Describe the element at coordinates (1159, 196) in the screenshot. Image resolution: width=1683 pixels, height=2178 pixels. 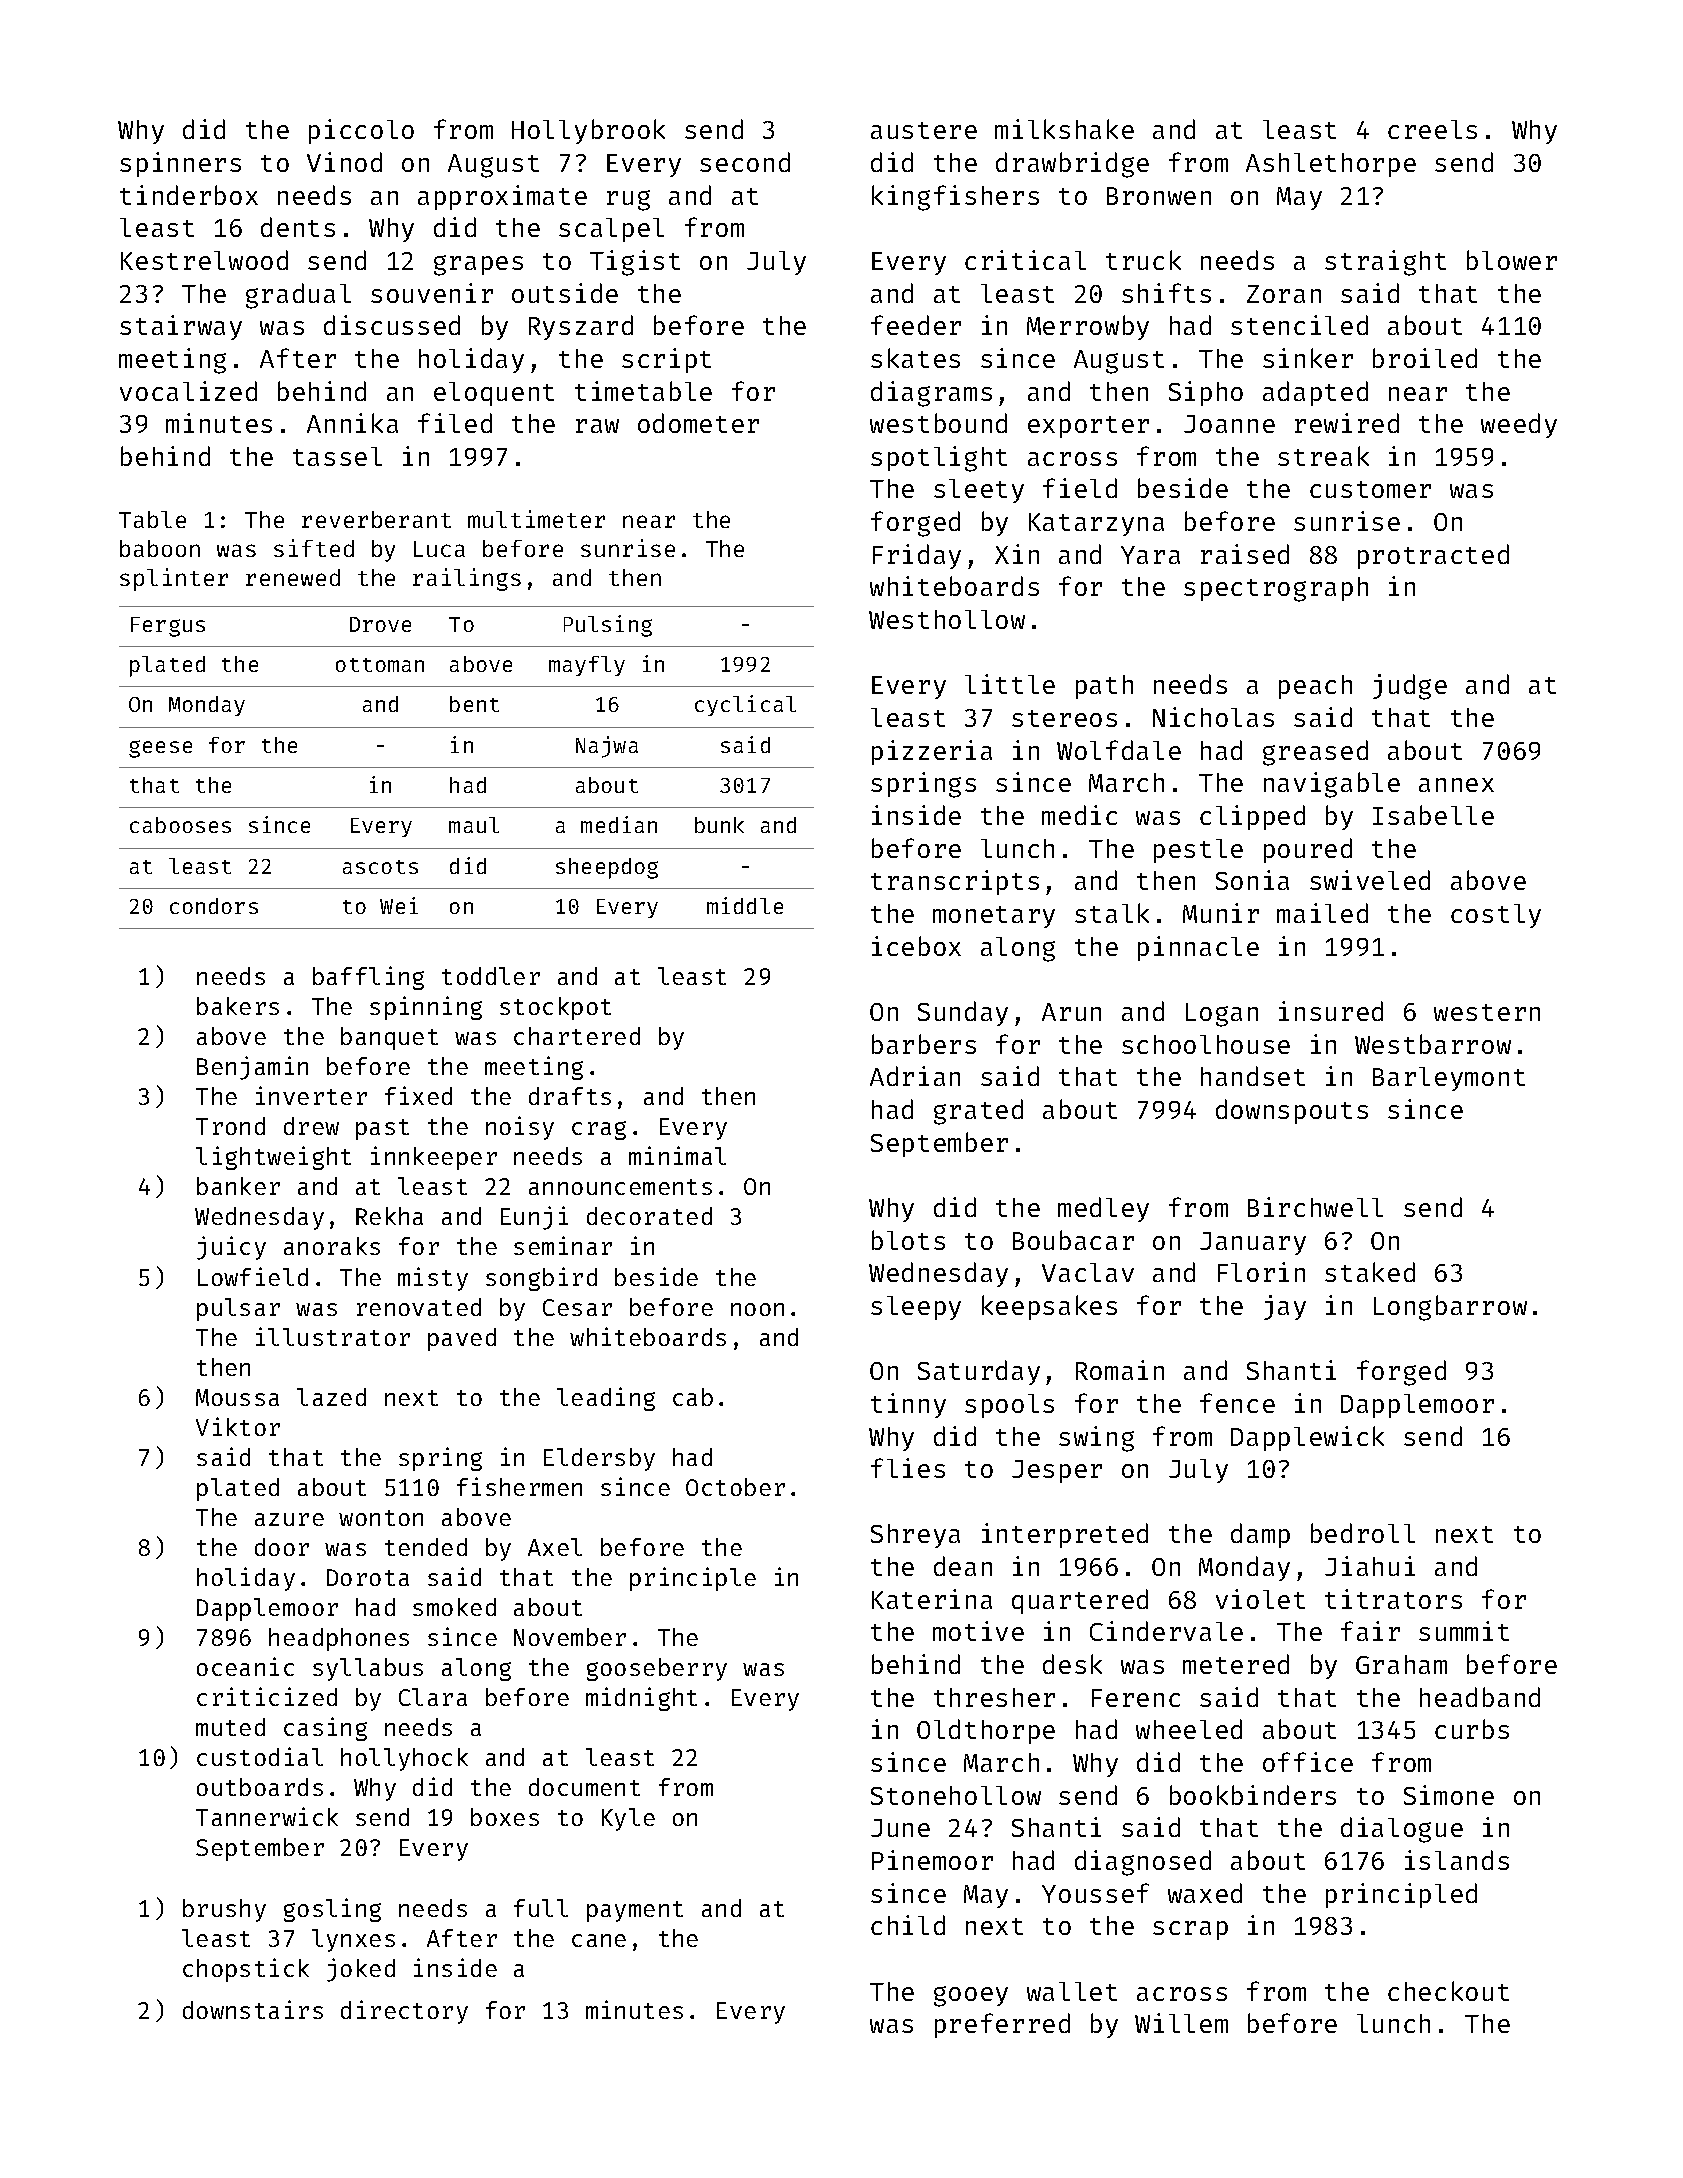
I see `Bronwen` at that location.
